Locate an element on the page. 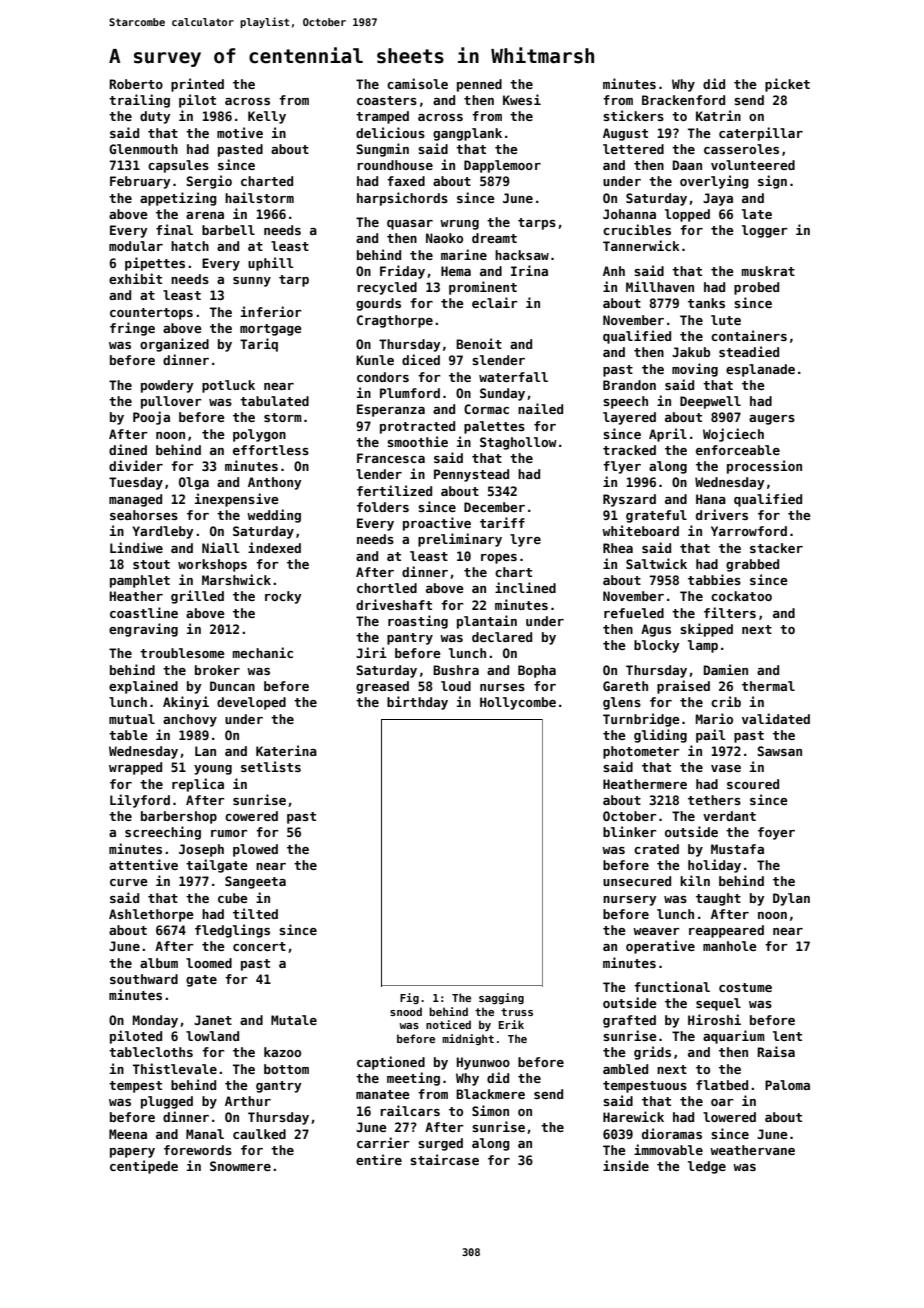 This page has height=1308, width=924. Snowmere is located at coordinates (240, 1166).
